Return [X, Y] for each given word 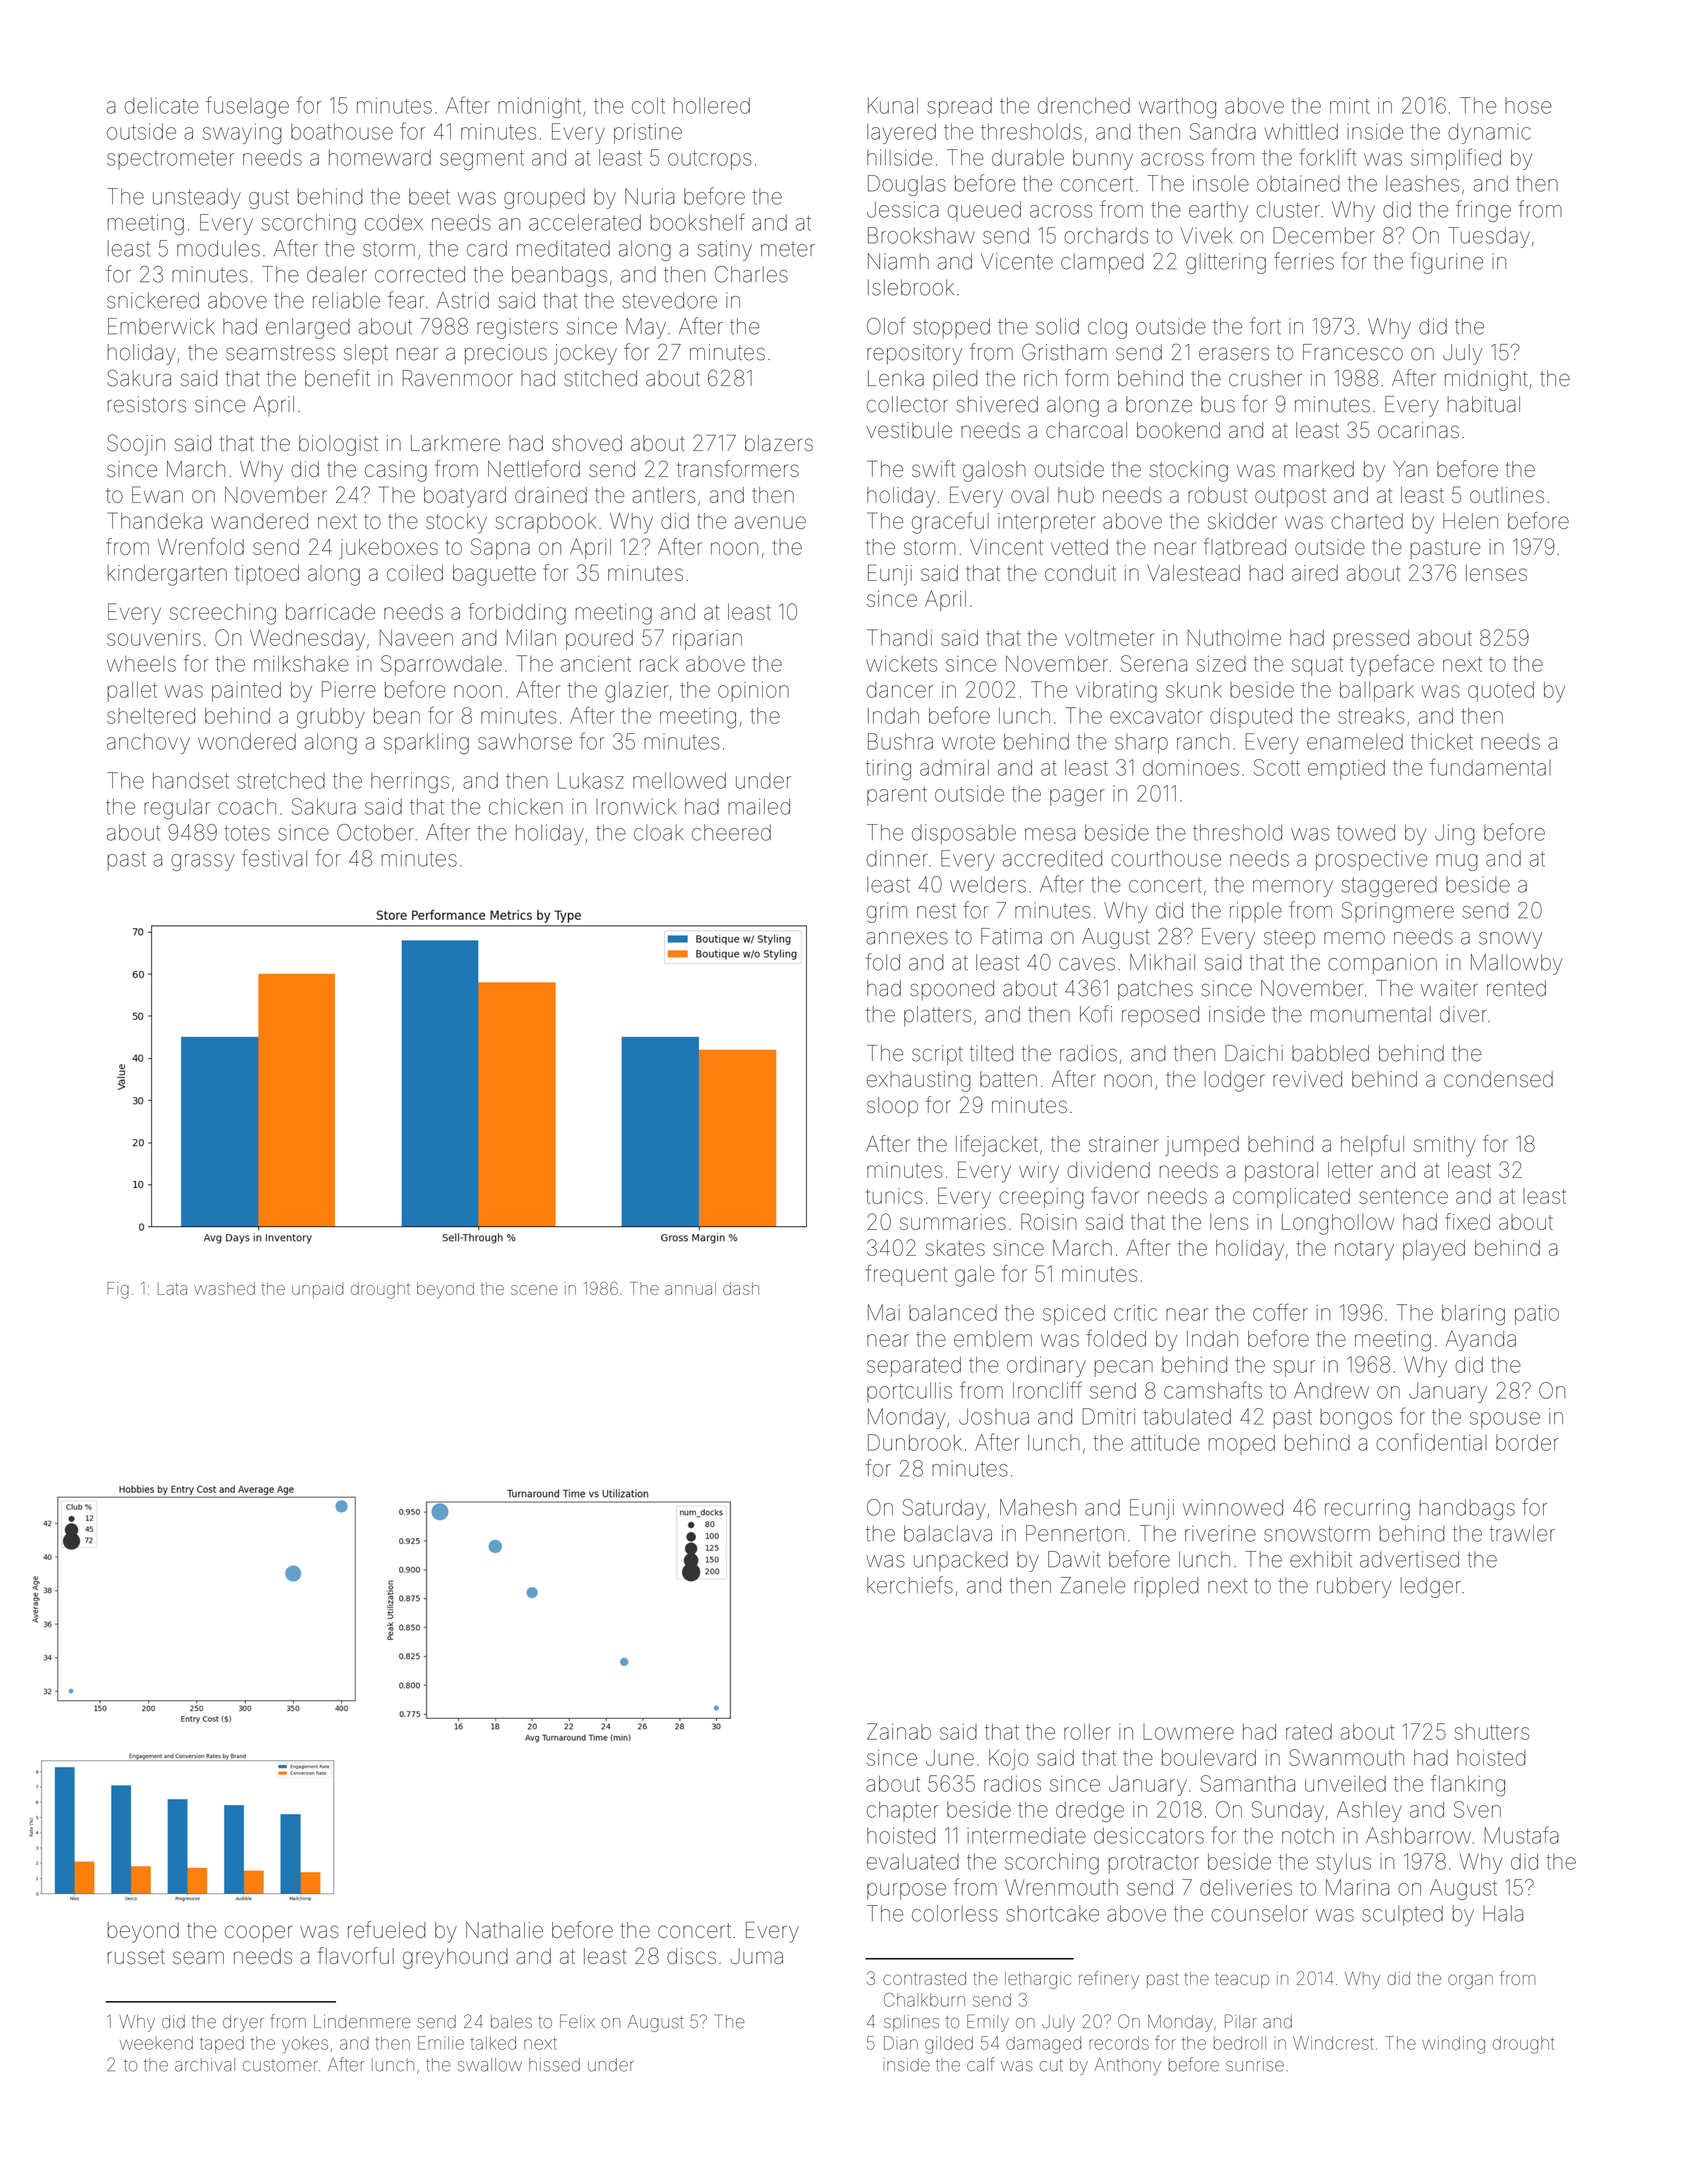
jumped [1202, 1146]
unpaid [318, 1290]
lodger [1235, 1081]
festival [274, 858]
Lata [172, 1288]
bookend [1178, 430]
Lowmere [1188, 1732]
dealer [337, 274]
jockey [585, 354]
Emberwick [161, 326]
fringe [1483, 211]
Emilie [441, 2043]
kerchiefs [910, 1585]
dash [741, 1288]
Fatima [1011, 936]
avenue [770, 522]
